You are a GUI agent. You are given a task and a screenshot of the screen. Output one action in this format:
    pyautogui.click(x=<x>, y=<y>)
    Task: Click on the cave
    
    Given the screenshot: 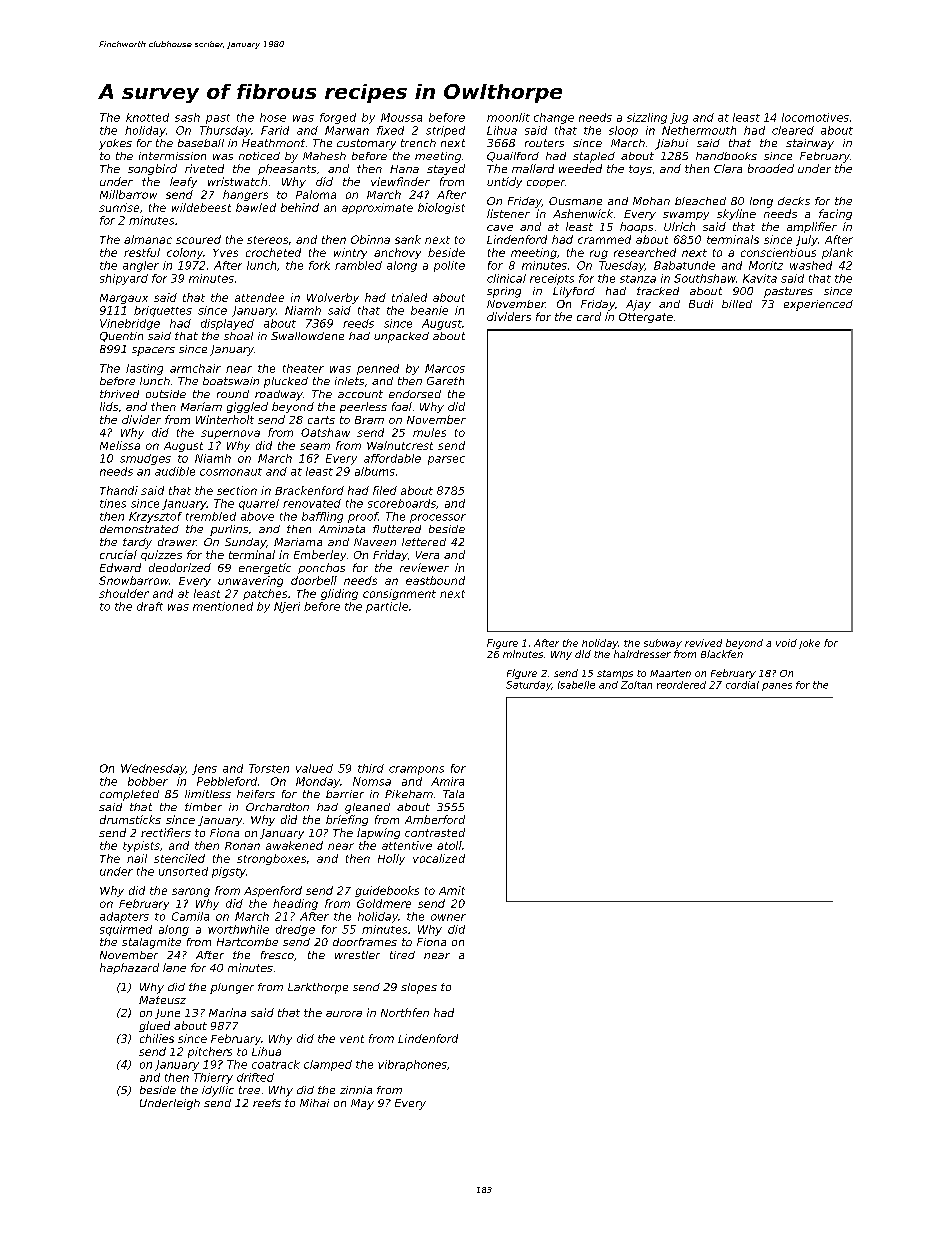 What is the action you would take?
    pyautogui.click(x=500, y=228)
